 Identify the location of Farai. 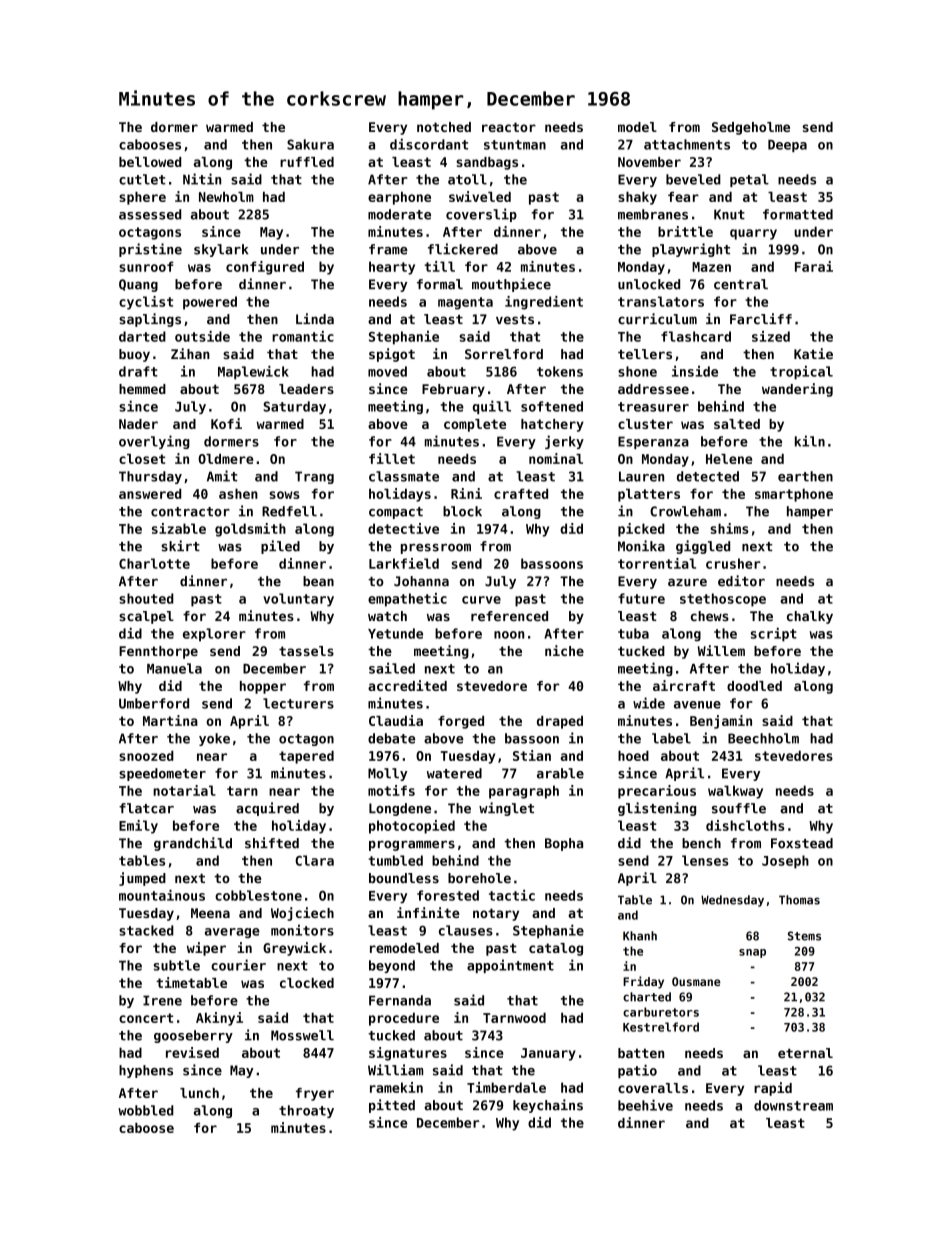
(814, 266).
